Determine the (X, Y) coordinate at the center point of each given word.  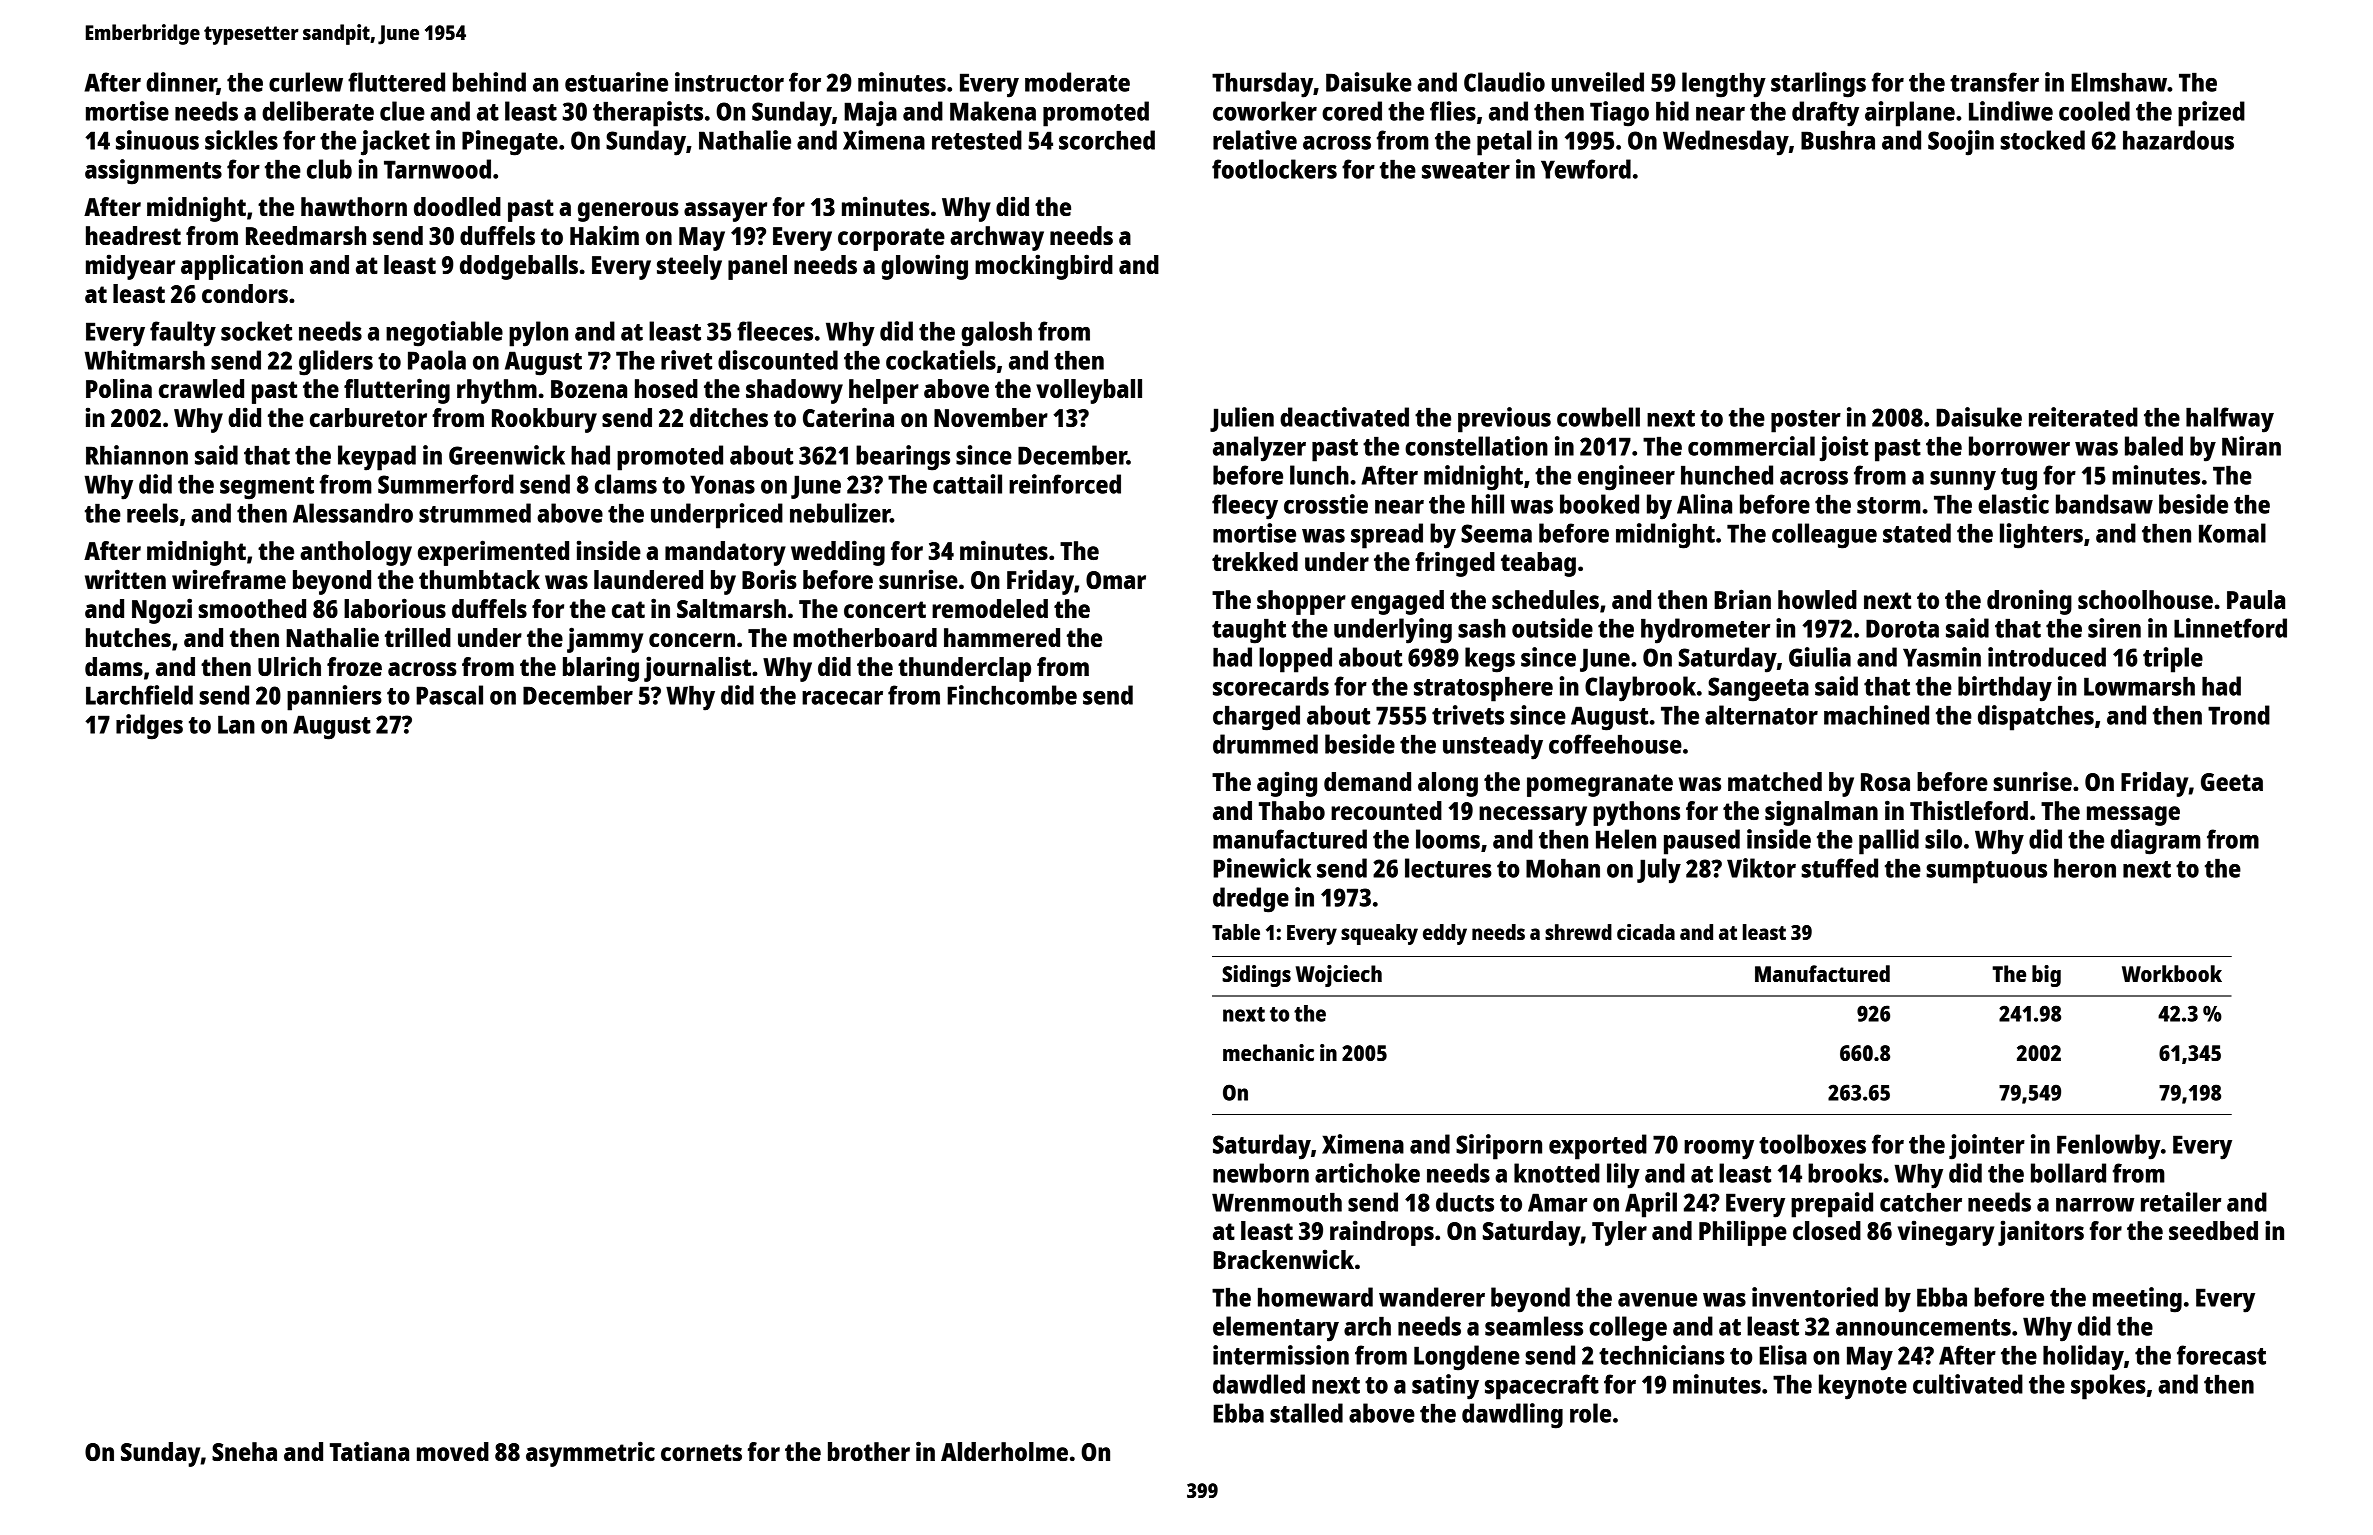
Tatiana (369, 1451)
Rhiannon (137, 455)
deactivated (1344, 417)
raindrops (1382, 1233)
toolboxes (1812, 1144)
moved (453, 1451)
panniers (334, 698)
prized (2211, 114)
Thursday (1263, 85)
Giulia (1820, 657)
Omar (1116, 580)
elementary (1276, 1329)
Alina (1704, 504)
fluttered (396, 82)
